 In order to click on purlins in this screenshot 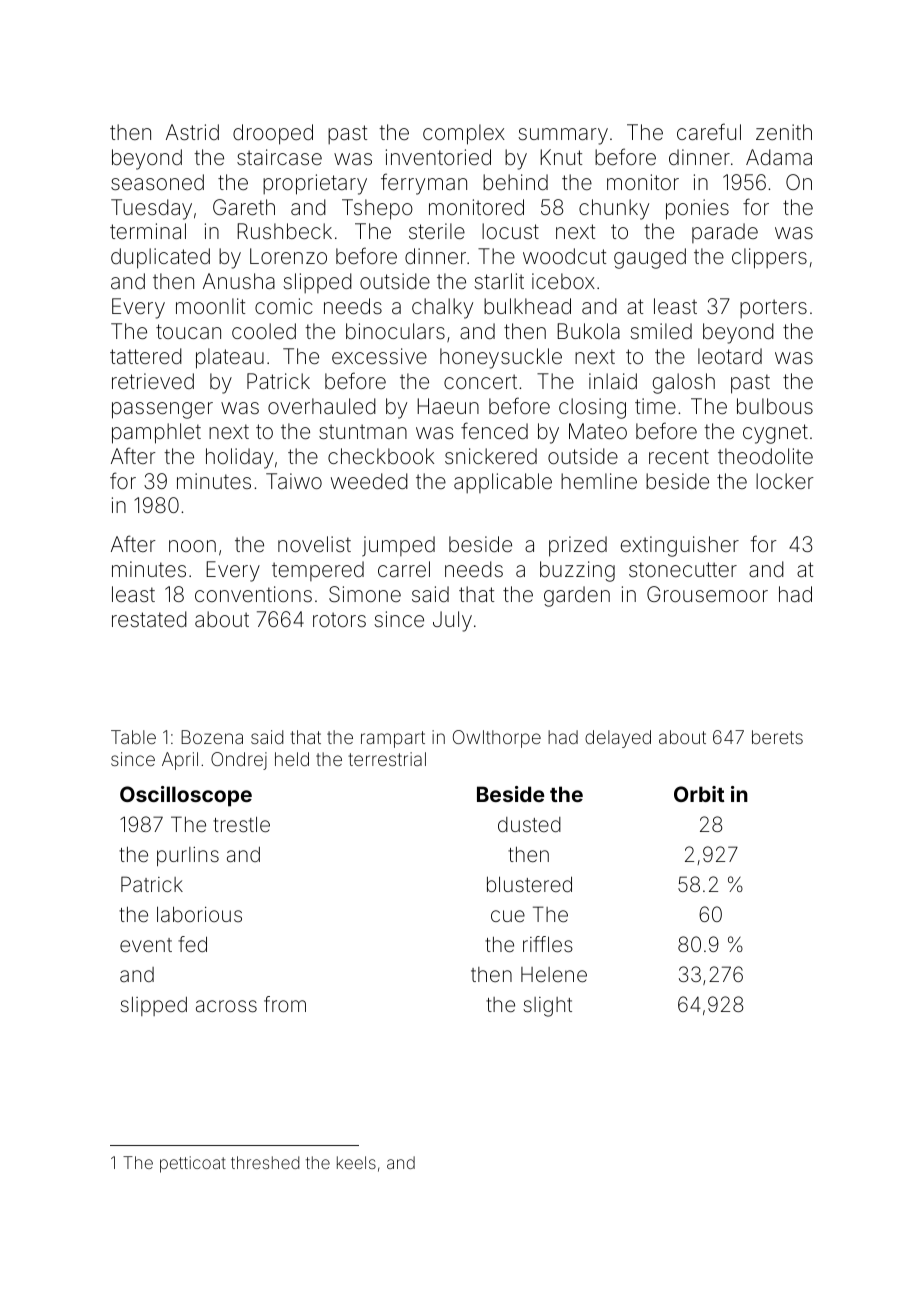, I will do `click(188, 856)`.
